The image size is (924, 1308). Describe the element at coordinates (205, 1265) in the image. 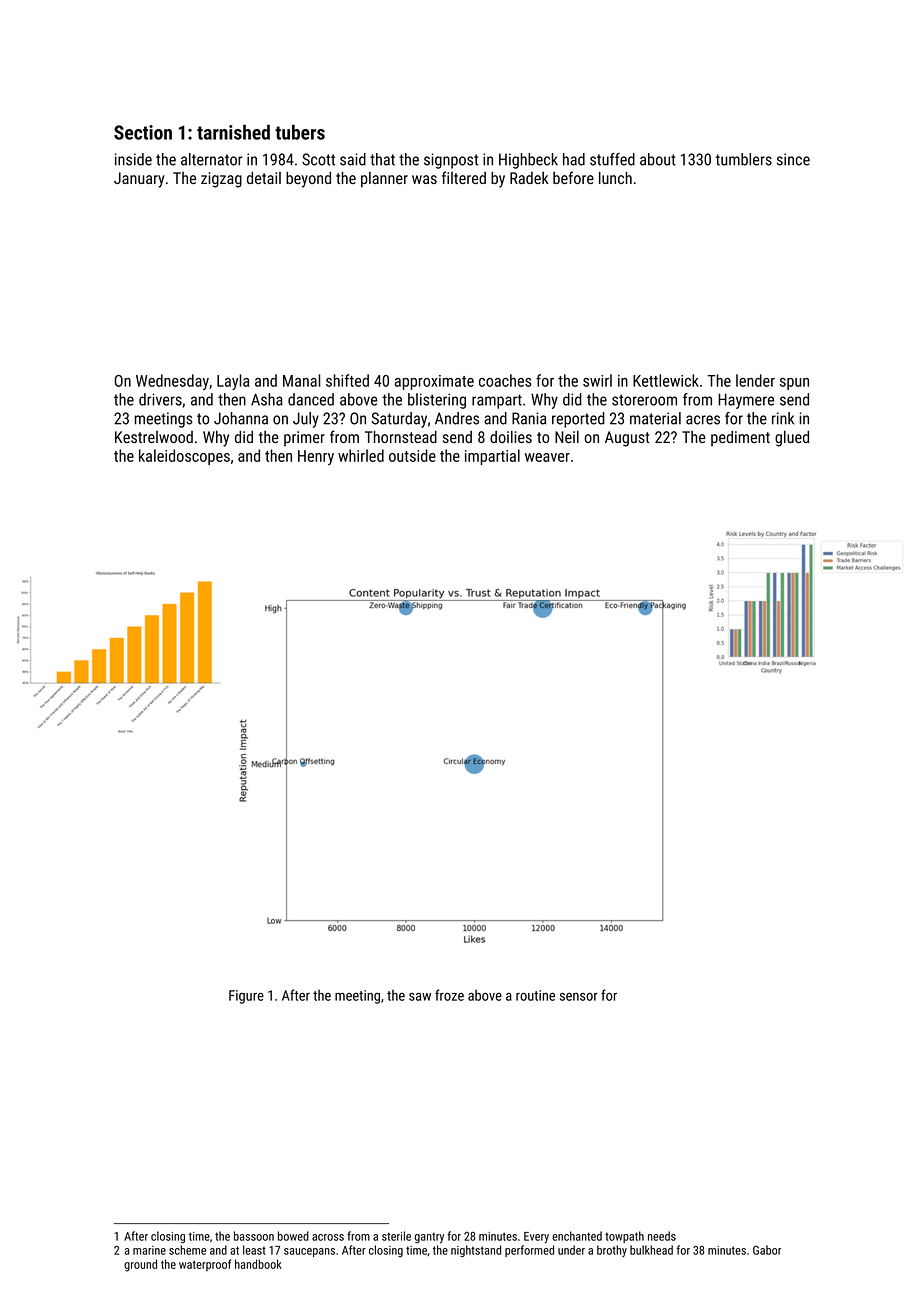

I see `waterproof` at that location.
